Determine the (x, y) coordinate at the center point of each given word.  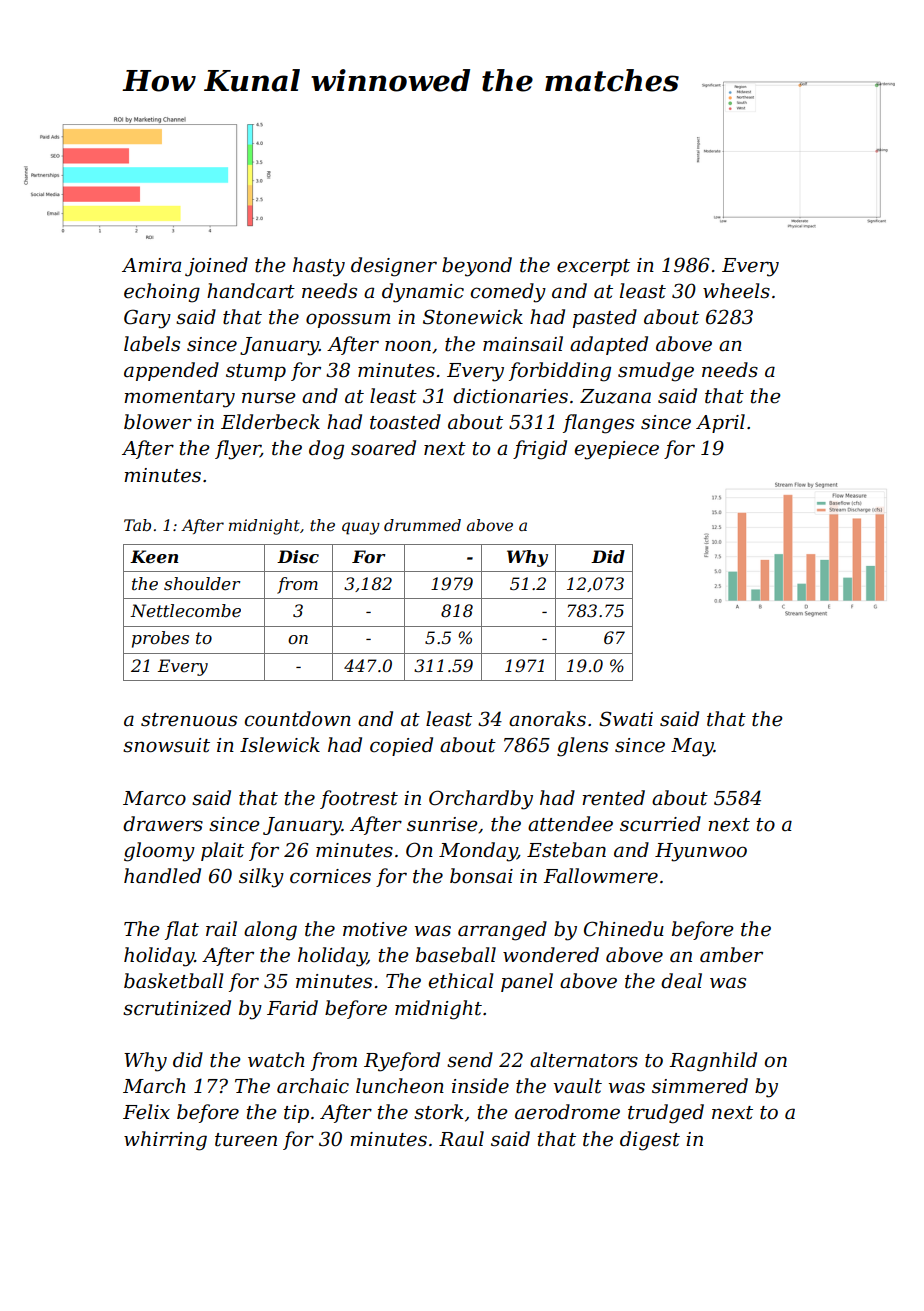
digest (650, 1141)
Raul (461, 1139)
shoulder (202, 583)
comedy (508, 293)
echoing (162, 293)
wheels (736, 291)
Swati (626, 719)
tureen (246, 1140)
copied (401, 746)
